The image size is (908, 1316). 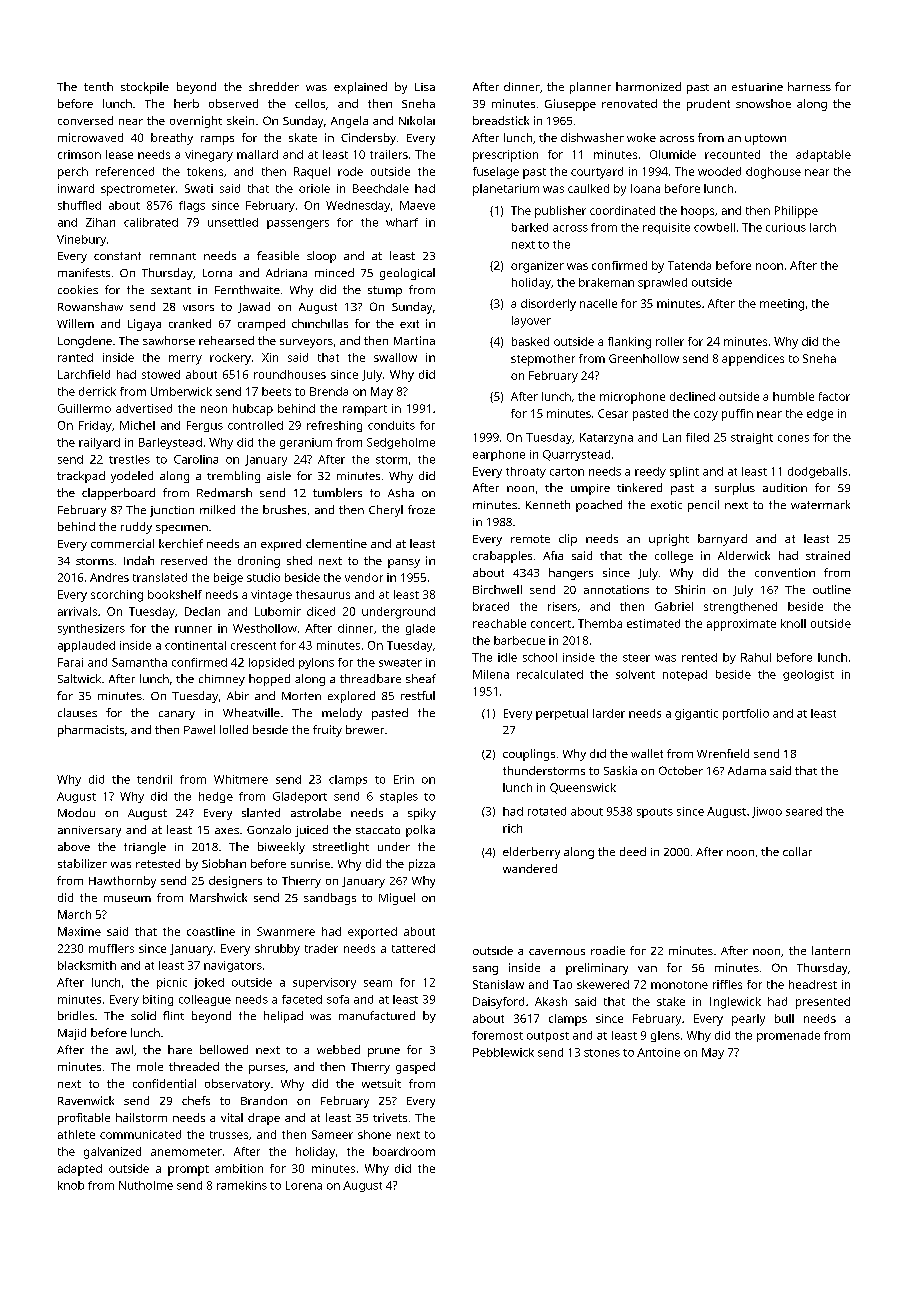 What do you see at coordinates (276, 391) in the screenshot?
I see `beets` at bounding box center [276, 391].
